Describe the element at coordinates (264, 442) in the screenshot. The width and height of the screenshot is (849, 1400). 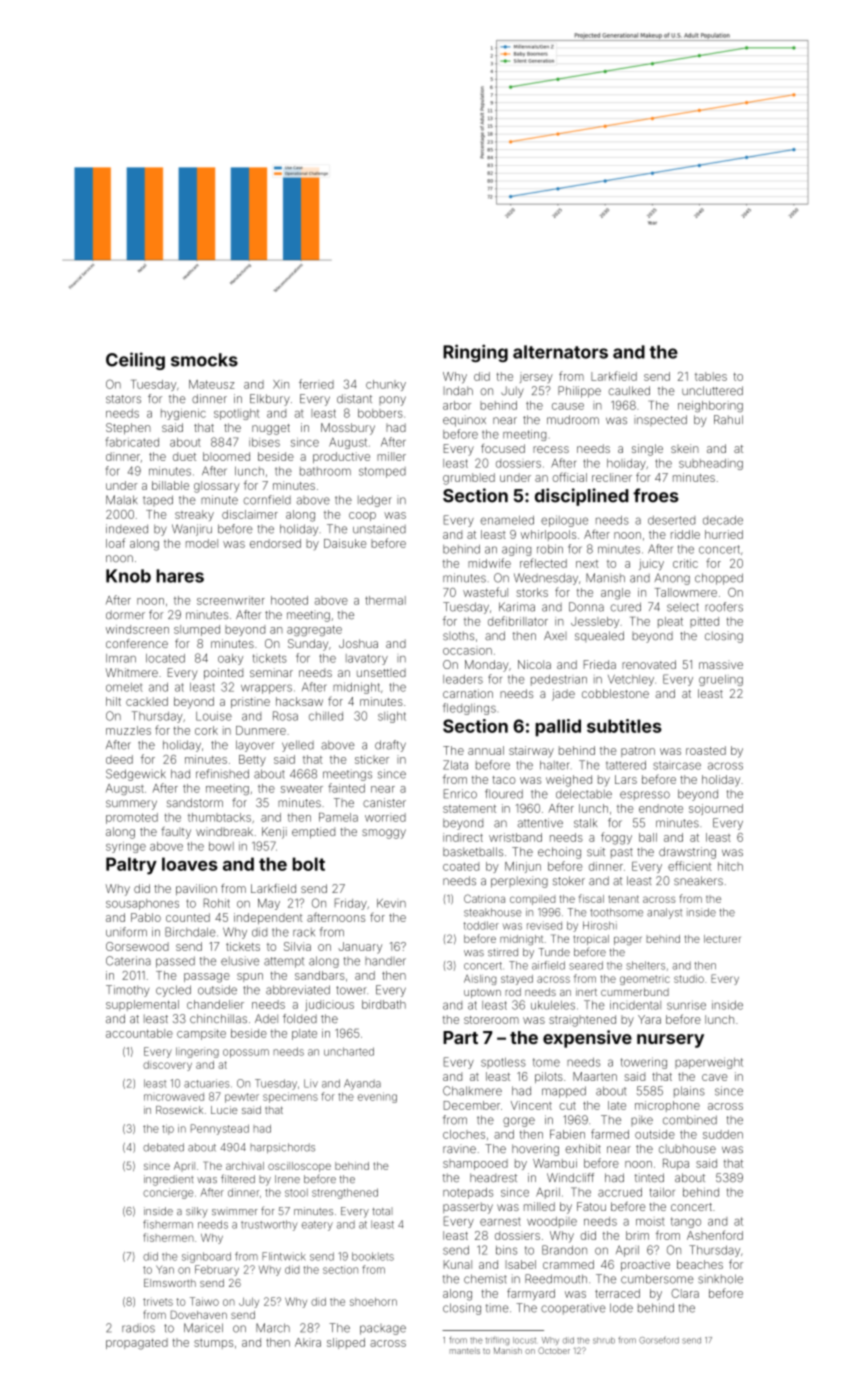
I see `ibises` at that location.
